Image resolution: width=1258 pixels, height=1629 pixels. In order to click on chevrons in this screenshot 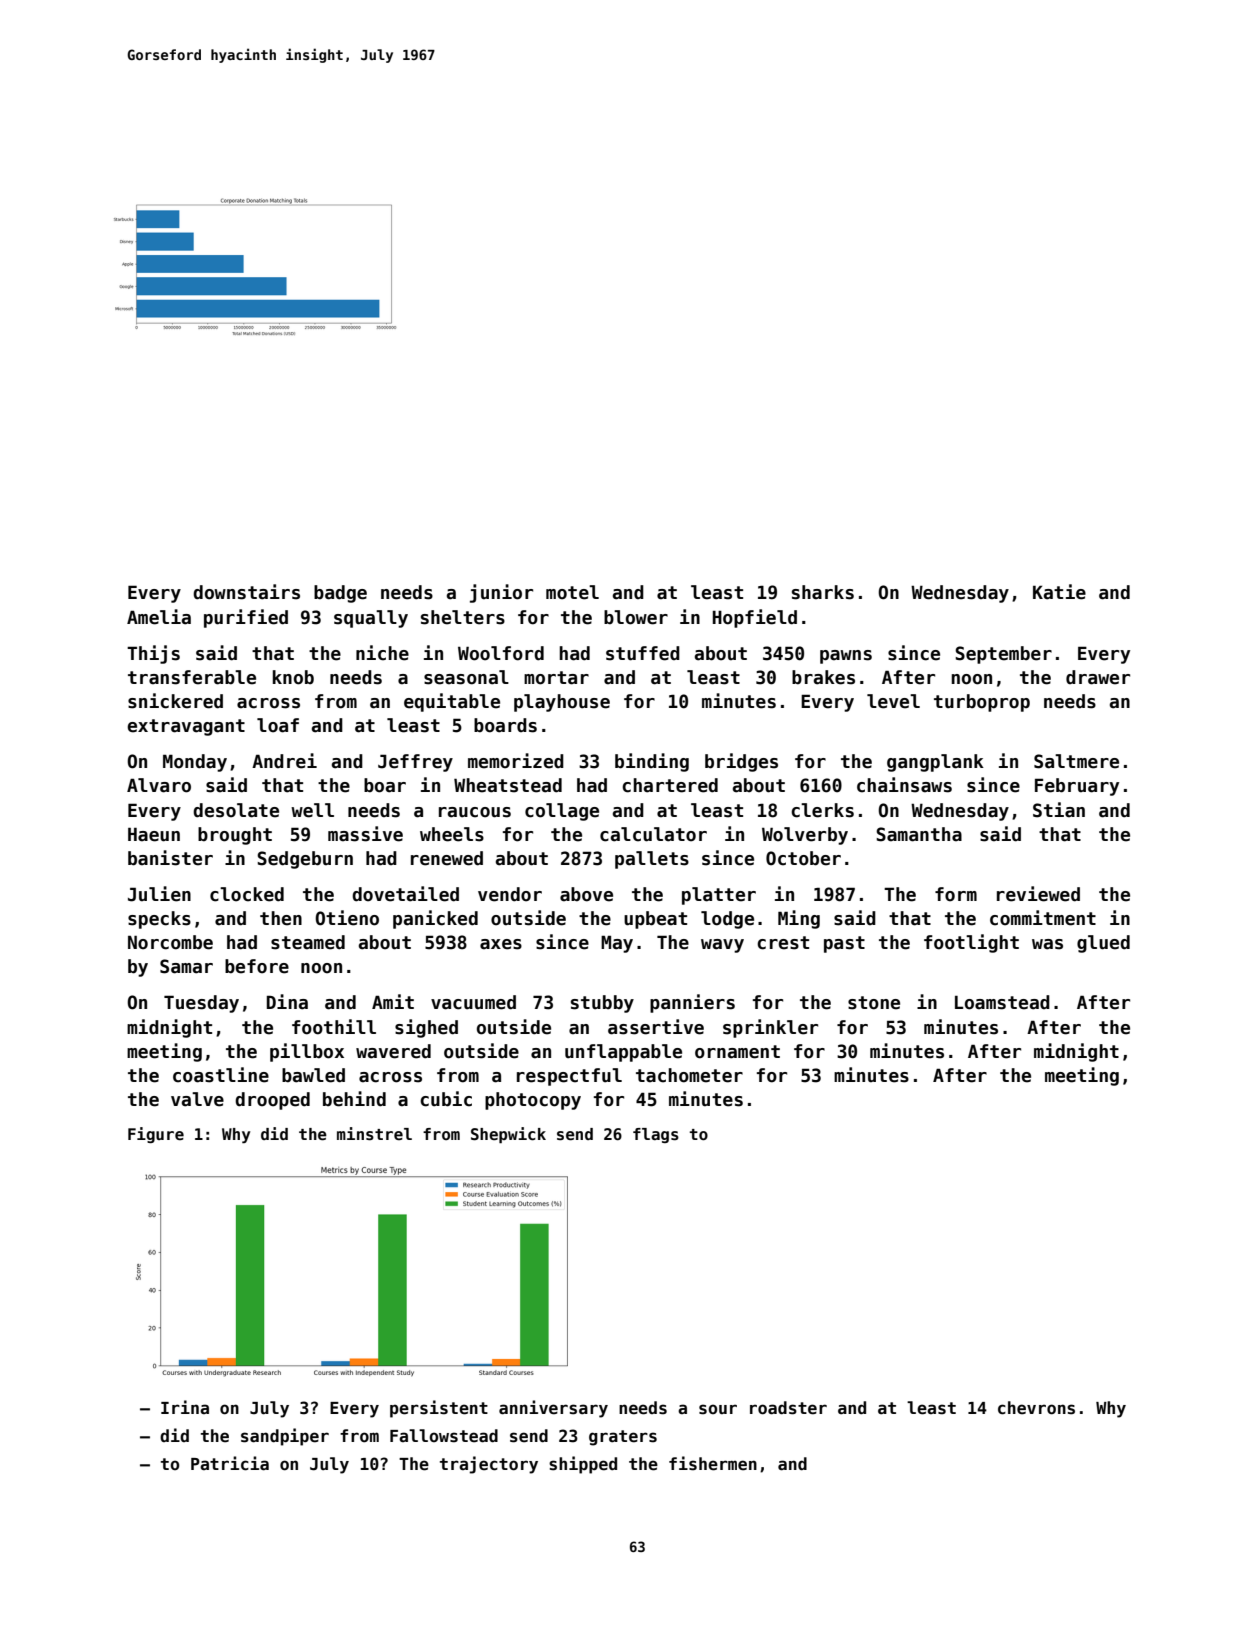, I will do `click(1036, 1408)`.
